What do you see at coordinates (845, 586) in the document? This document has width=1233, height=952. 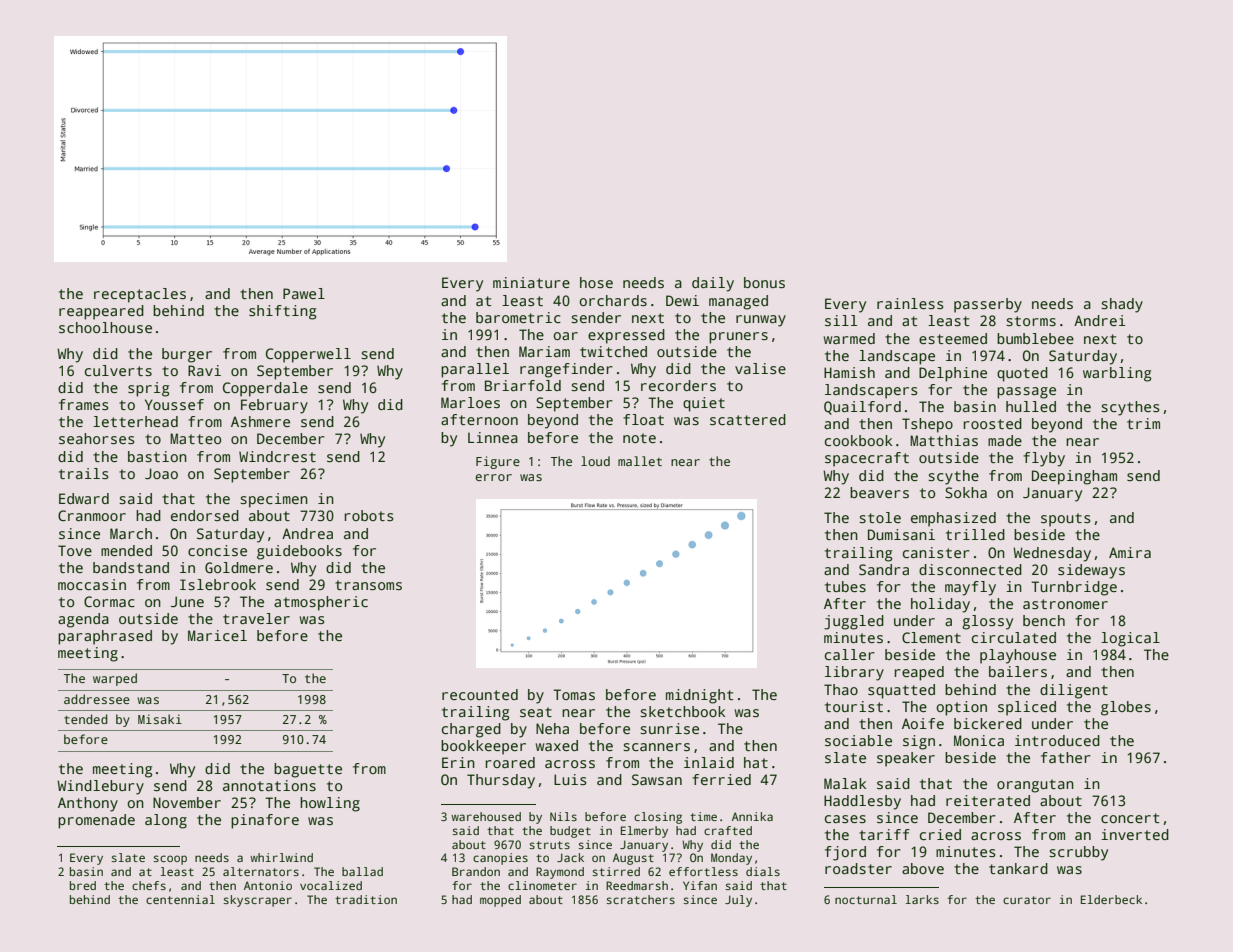 I see `tubes` at bounding box center [845, 586].
